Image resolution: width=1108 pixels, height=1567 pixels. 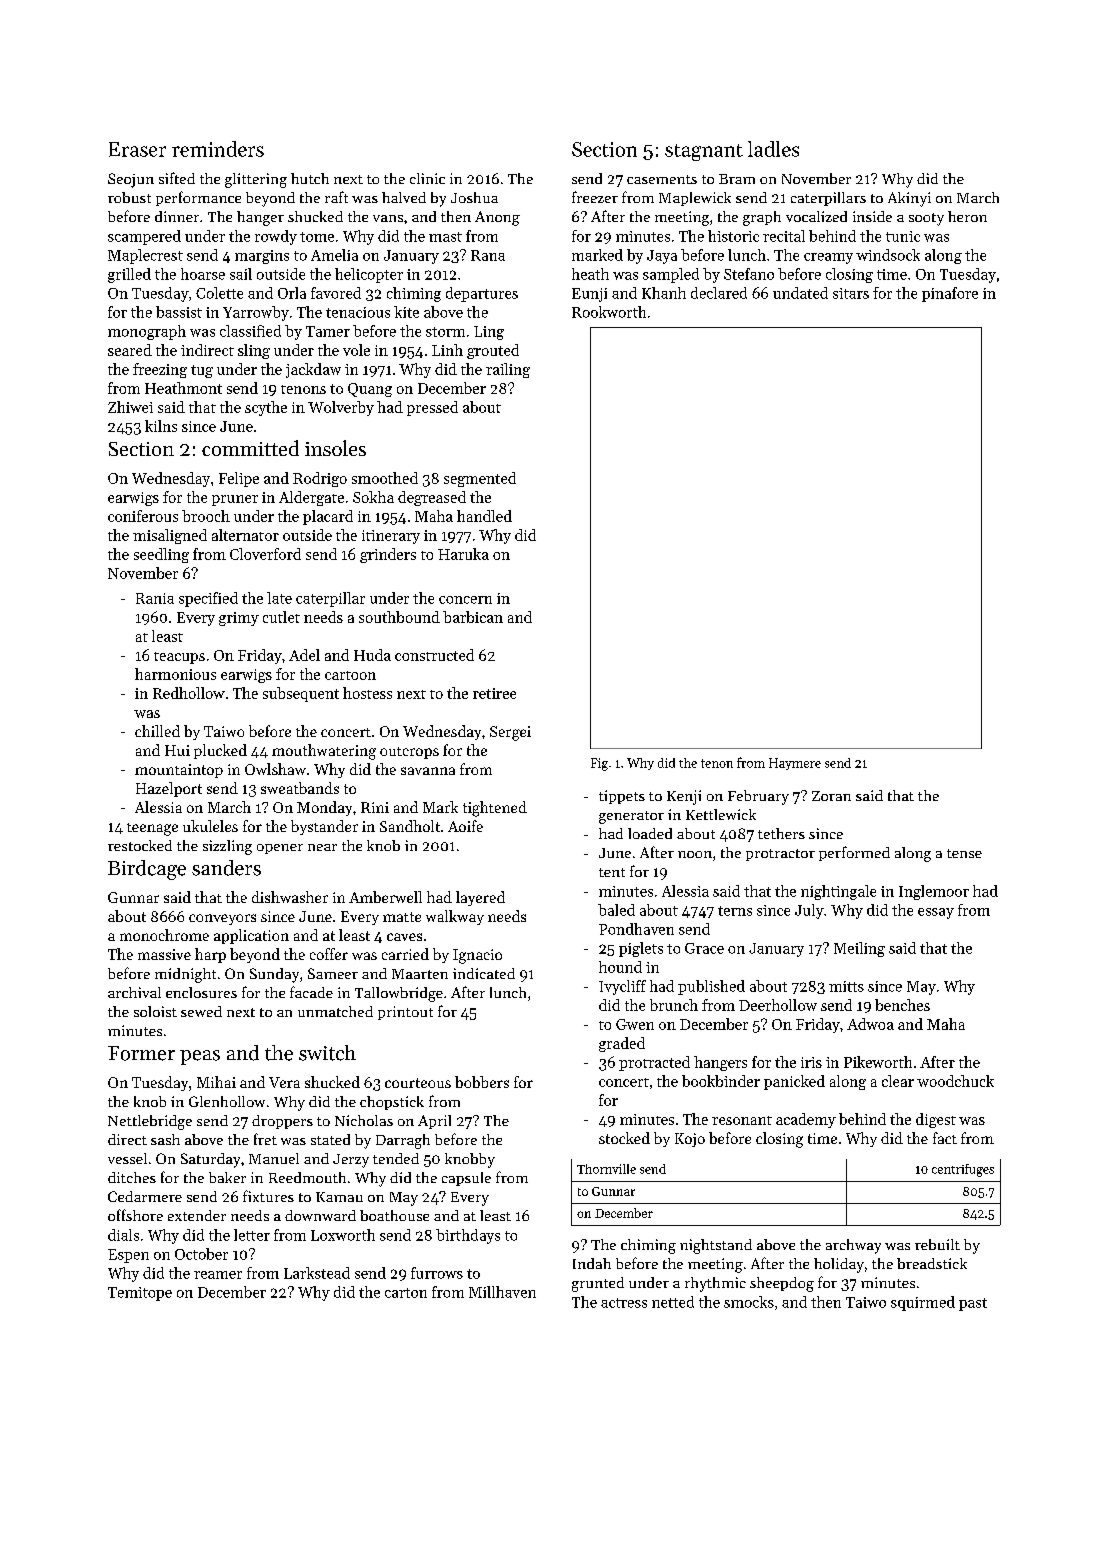 I want to click on hound, so click(x=620, y=967).
